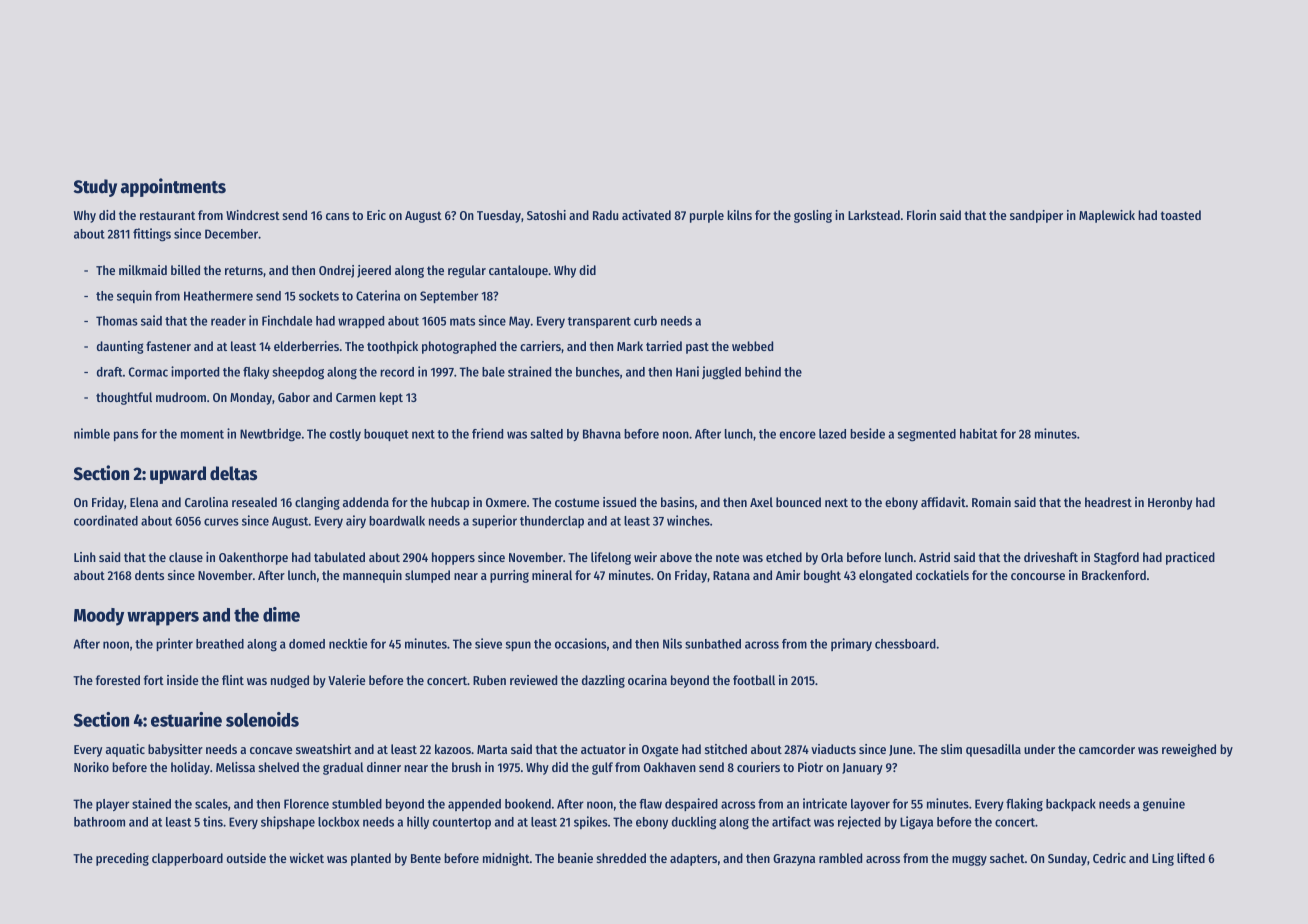 The height and width of the document is (924, 1308). What do you see at coordinates (660, 751) in the document?
I see `Oxgate` at bounding box center [660, 751].
